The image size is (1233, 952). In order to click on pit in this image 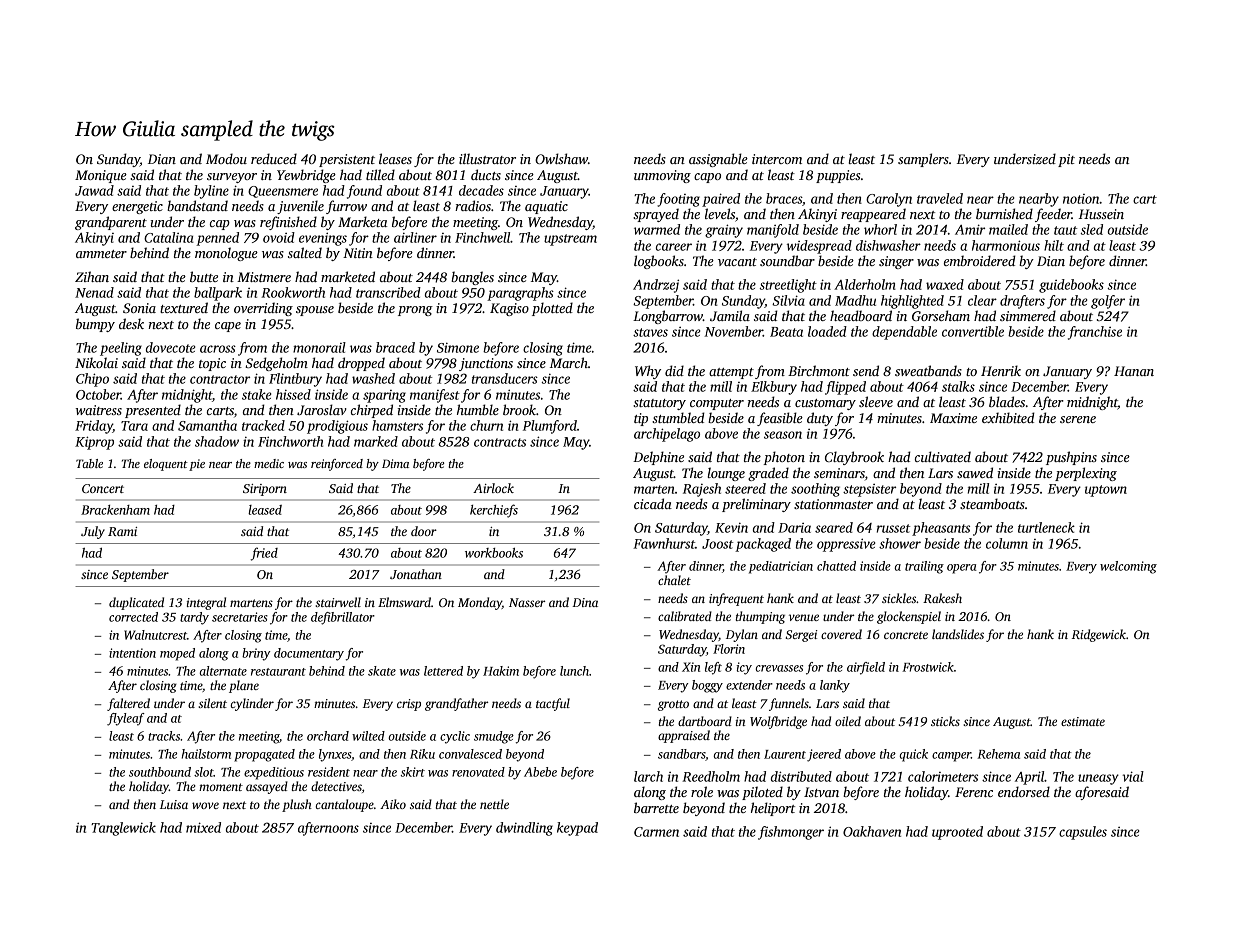, I will do `click(1066, 160)`.
